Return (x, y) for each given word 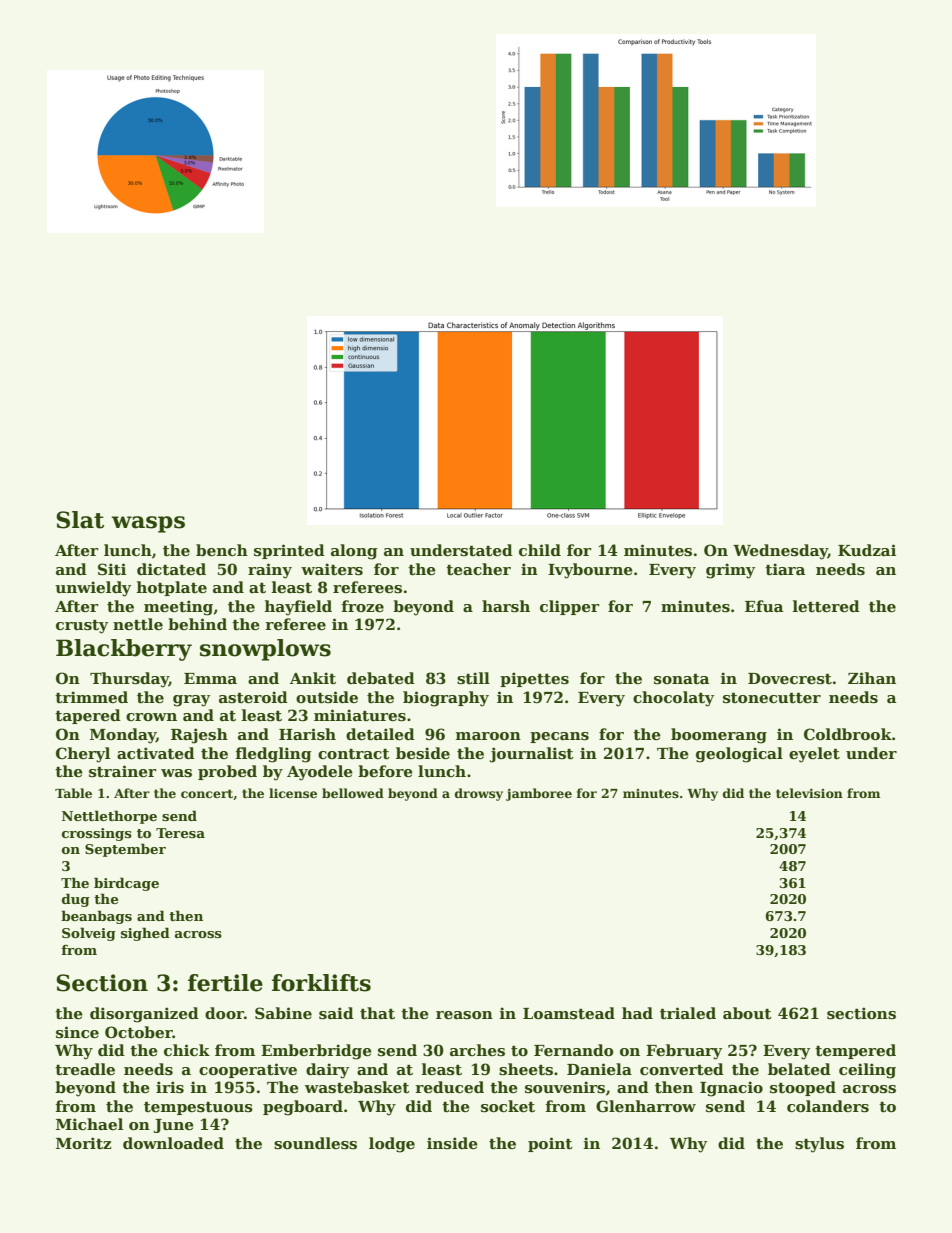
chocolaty (673, 699)
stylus (819, 1145)
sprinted (289, 551)
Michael (89, 1124)
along (354, 552)
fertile (225, 983)
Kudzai (867, 550)
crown (151, 717)
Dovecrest (790, 679)
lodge (392, 1145)
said (336, 1013)
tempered (855, 1051)
